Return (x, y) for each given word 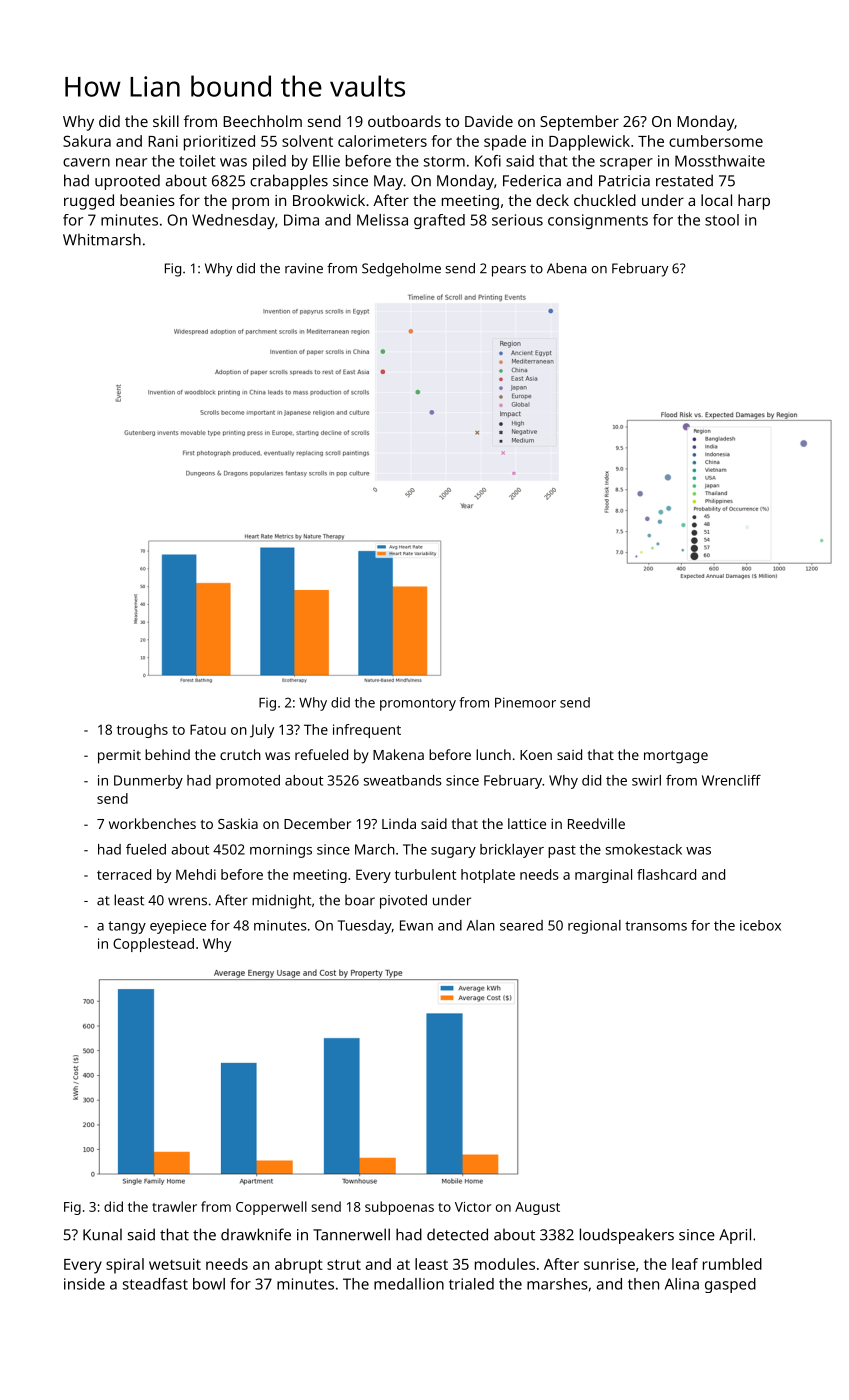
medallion (409, 1284)
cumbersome (716, 141)
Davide (489, 121)
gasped (730, 1285)
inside (84, 1284)
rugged (89, 202)
